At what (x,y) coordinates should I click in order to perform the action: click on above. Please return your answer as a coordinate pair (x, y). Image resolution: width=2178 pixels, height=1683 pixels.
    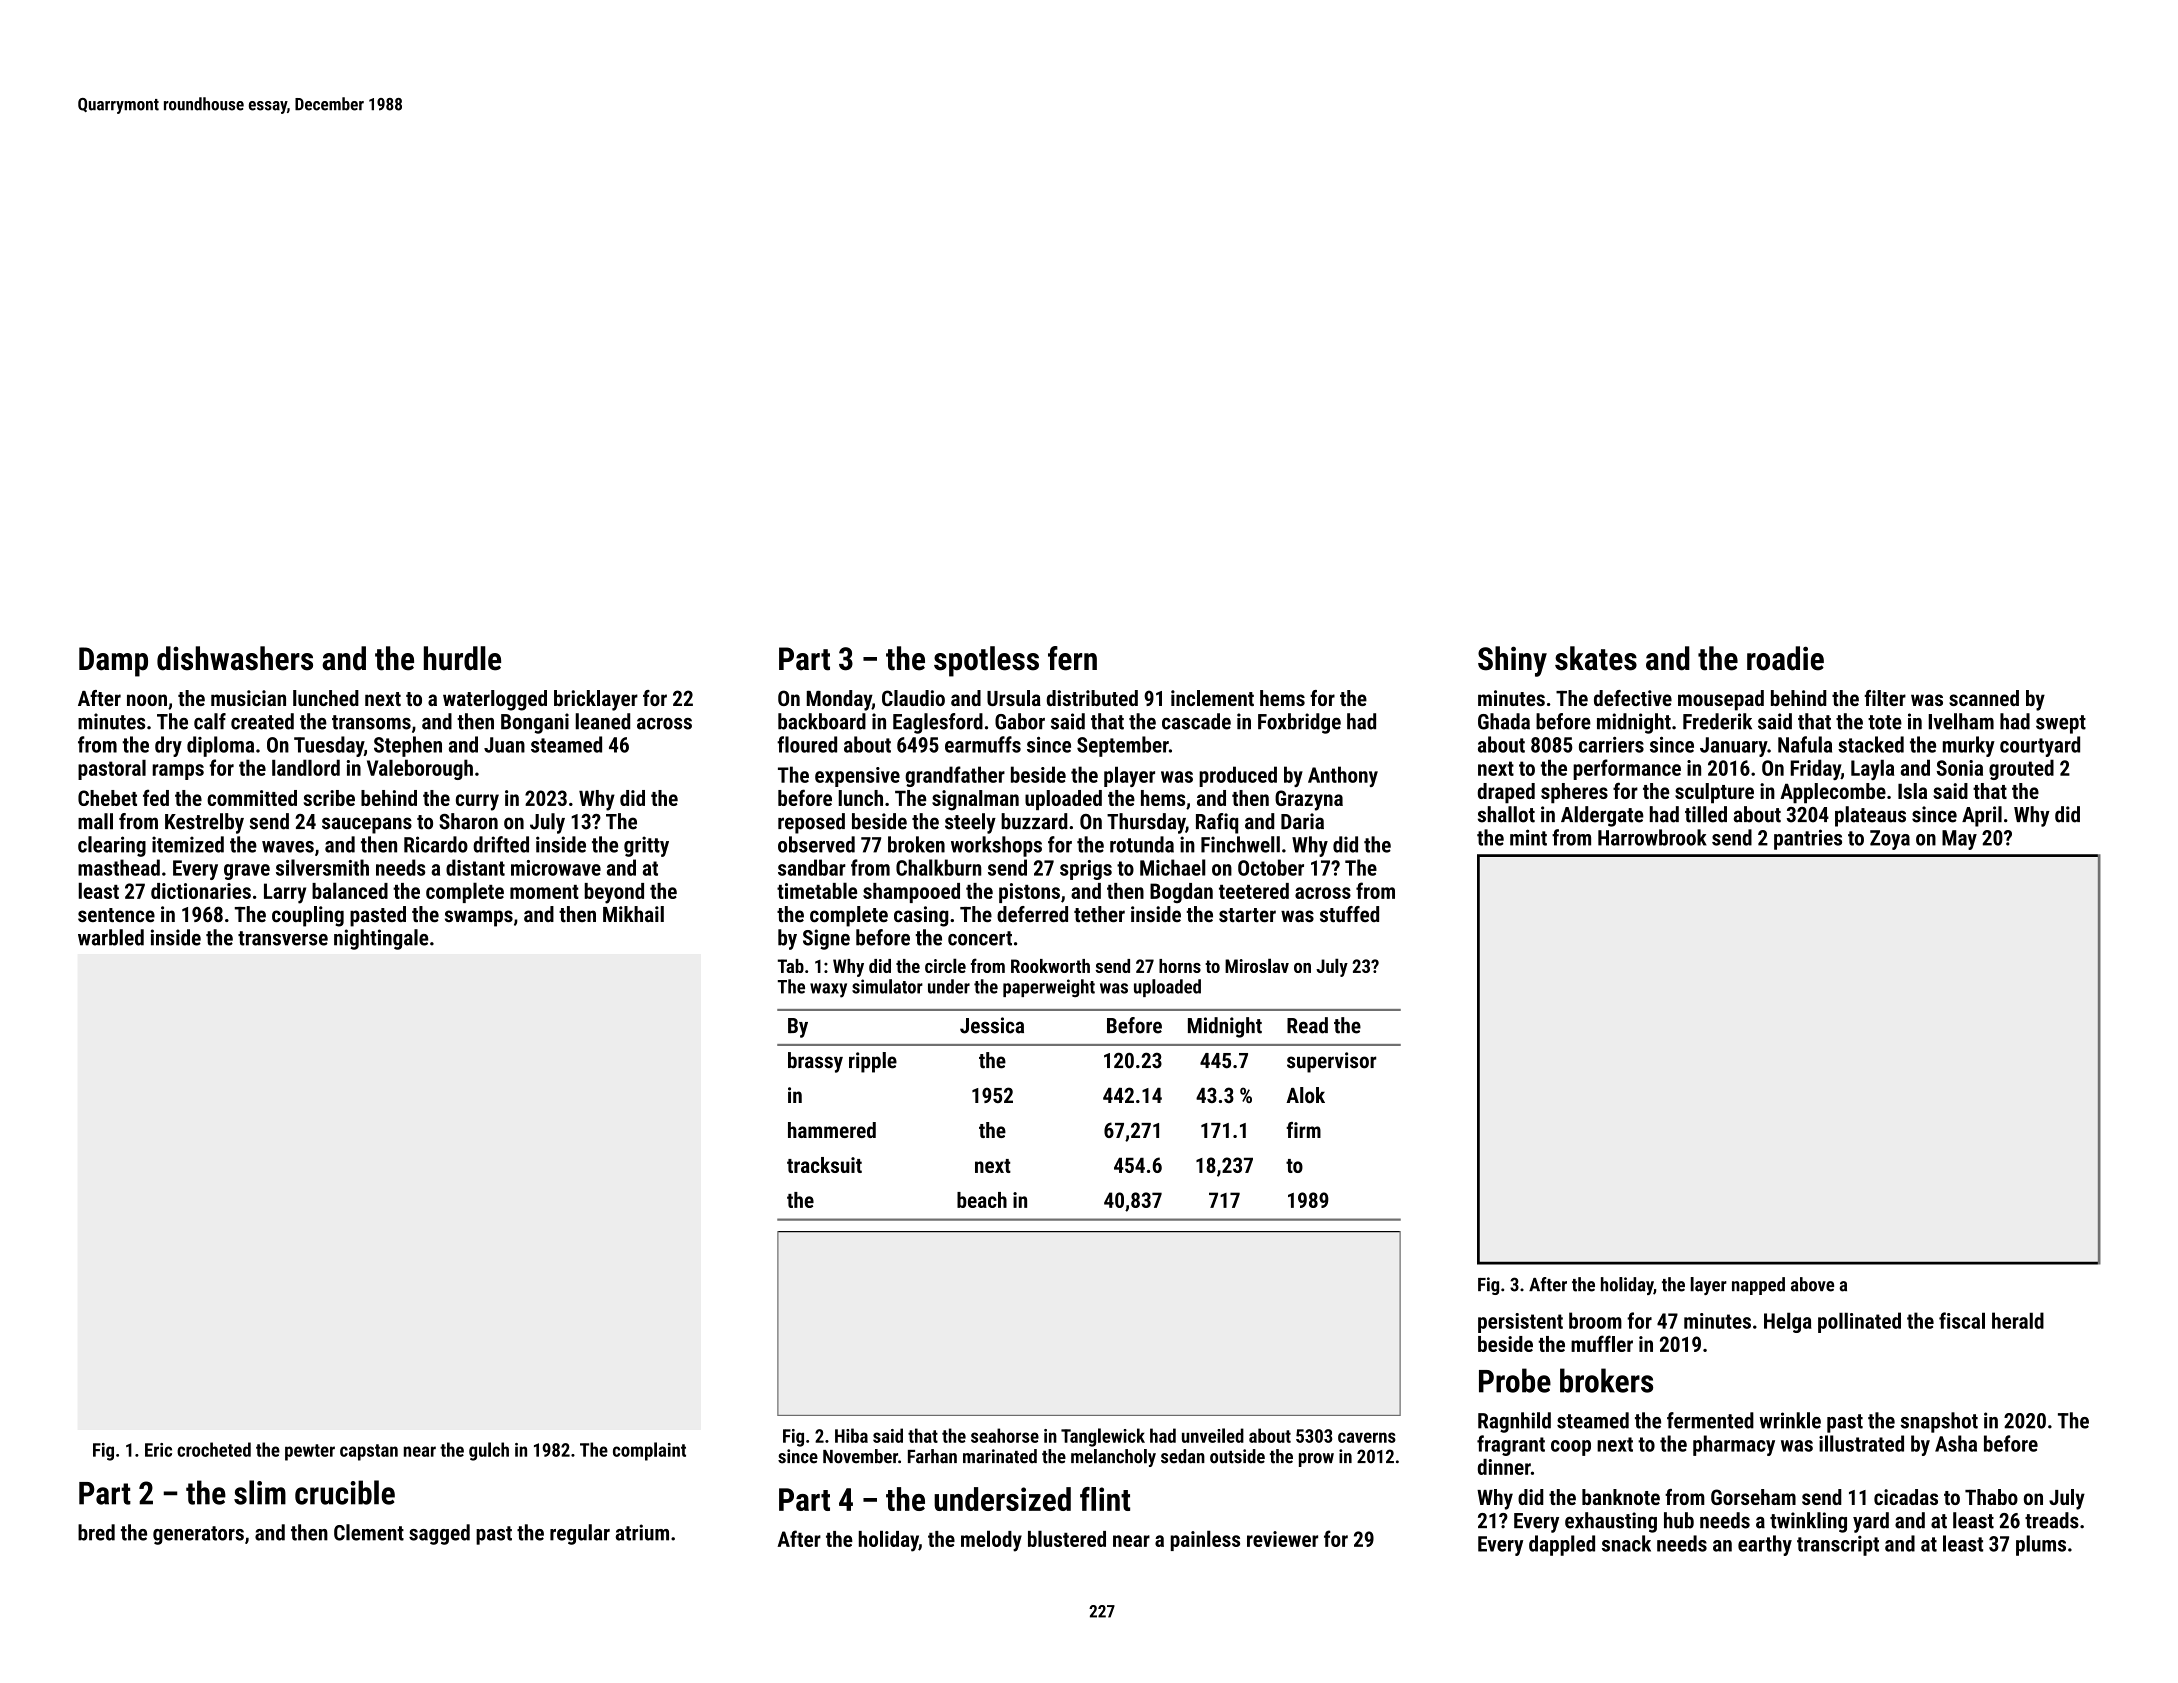
    Looking at the image, I should click on (1812, 1284).
